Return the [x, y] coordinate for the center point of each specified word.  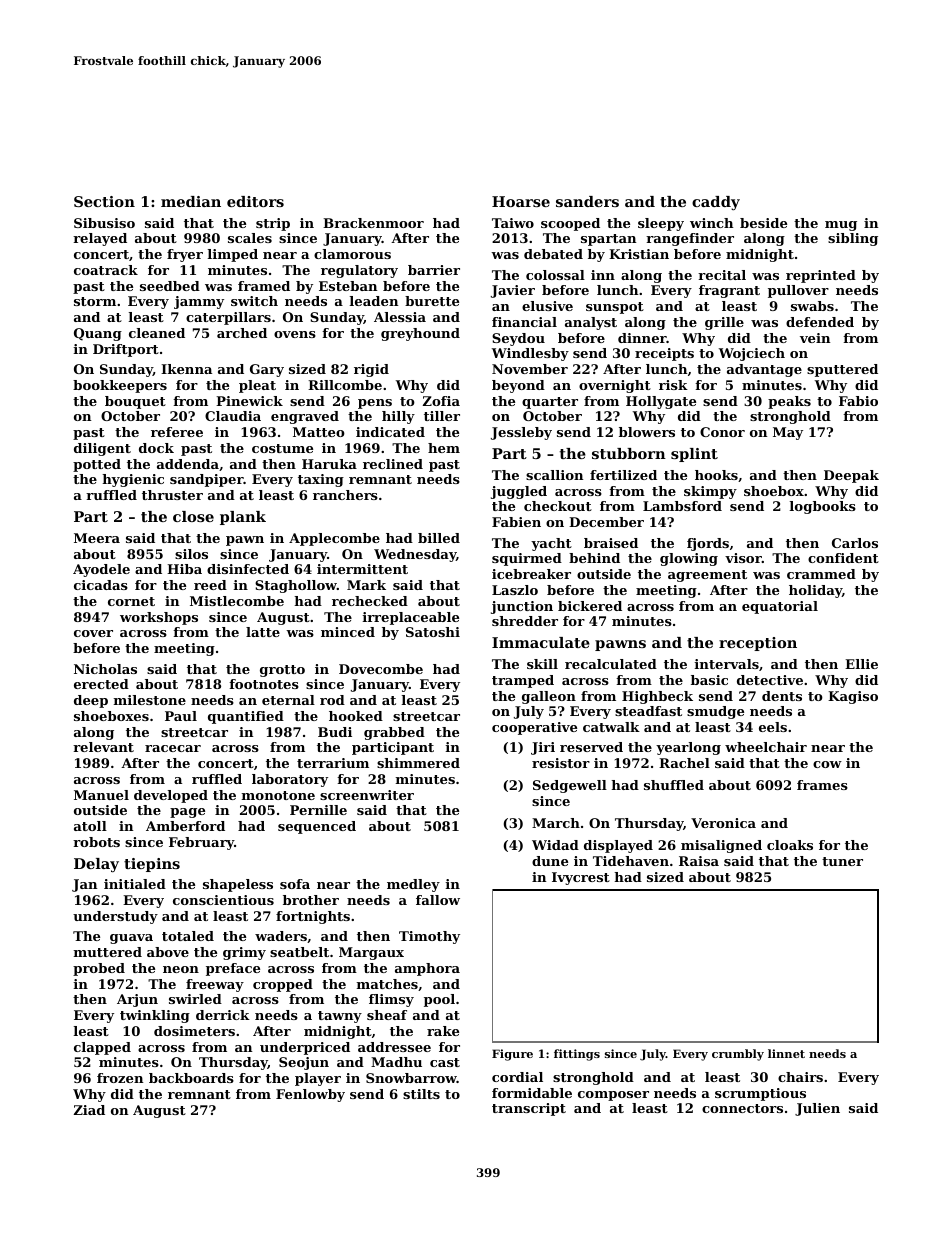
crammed [821, 574]
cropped [283, 985]
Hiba [184, 569]
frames [822, 785]
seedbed [170, 286]
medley [413, 885]
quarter [550, 403]
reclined [393, 464]
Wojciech [752, 354]
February [201, 843]
